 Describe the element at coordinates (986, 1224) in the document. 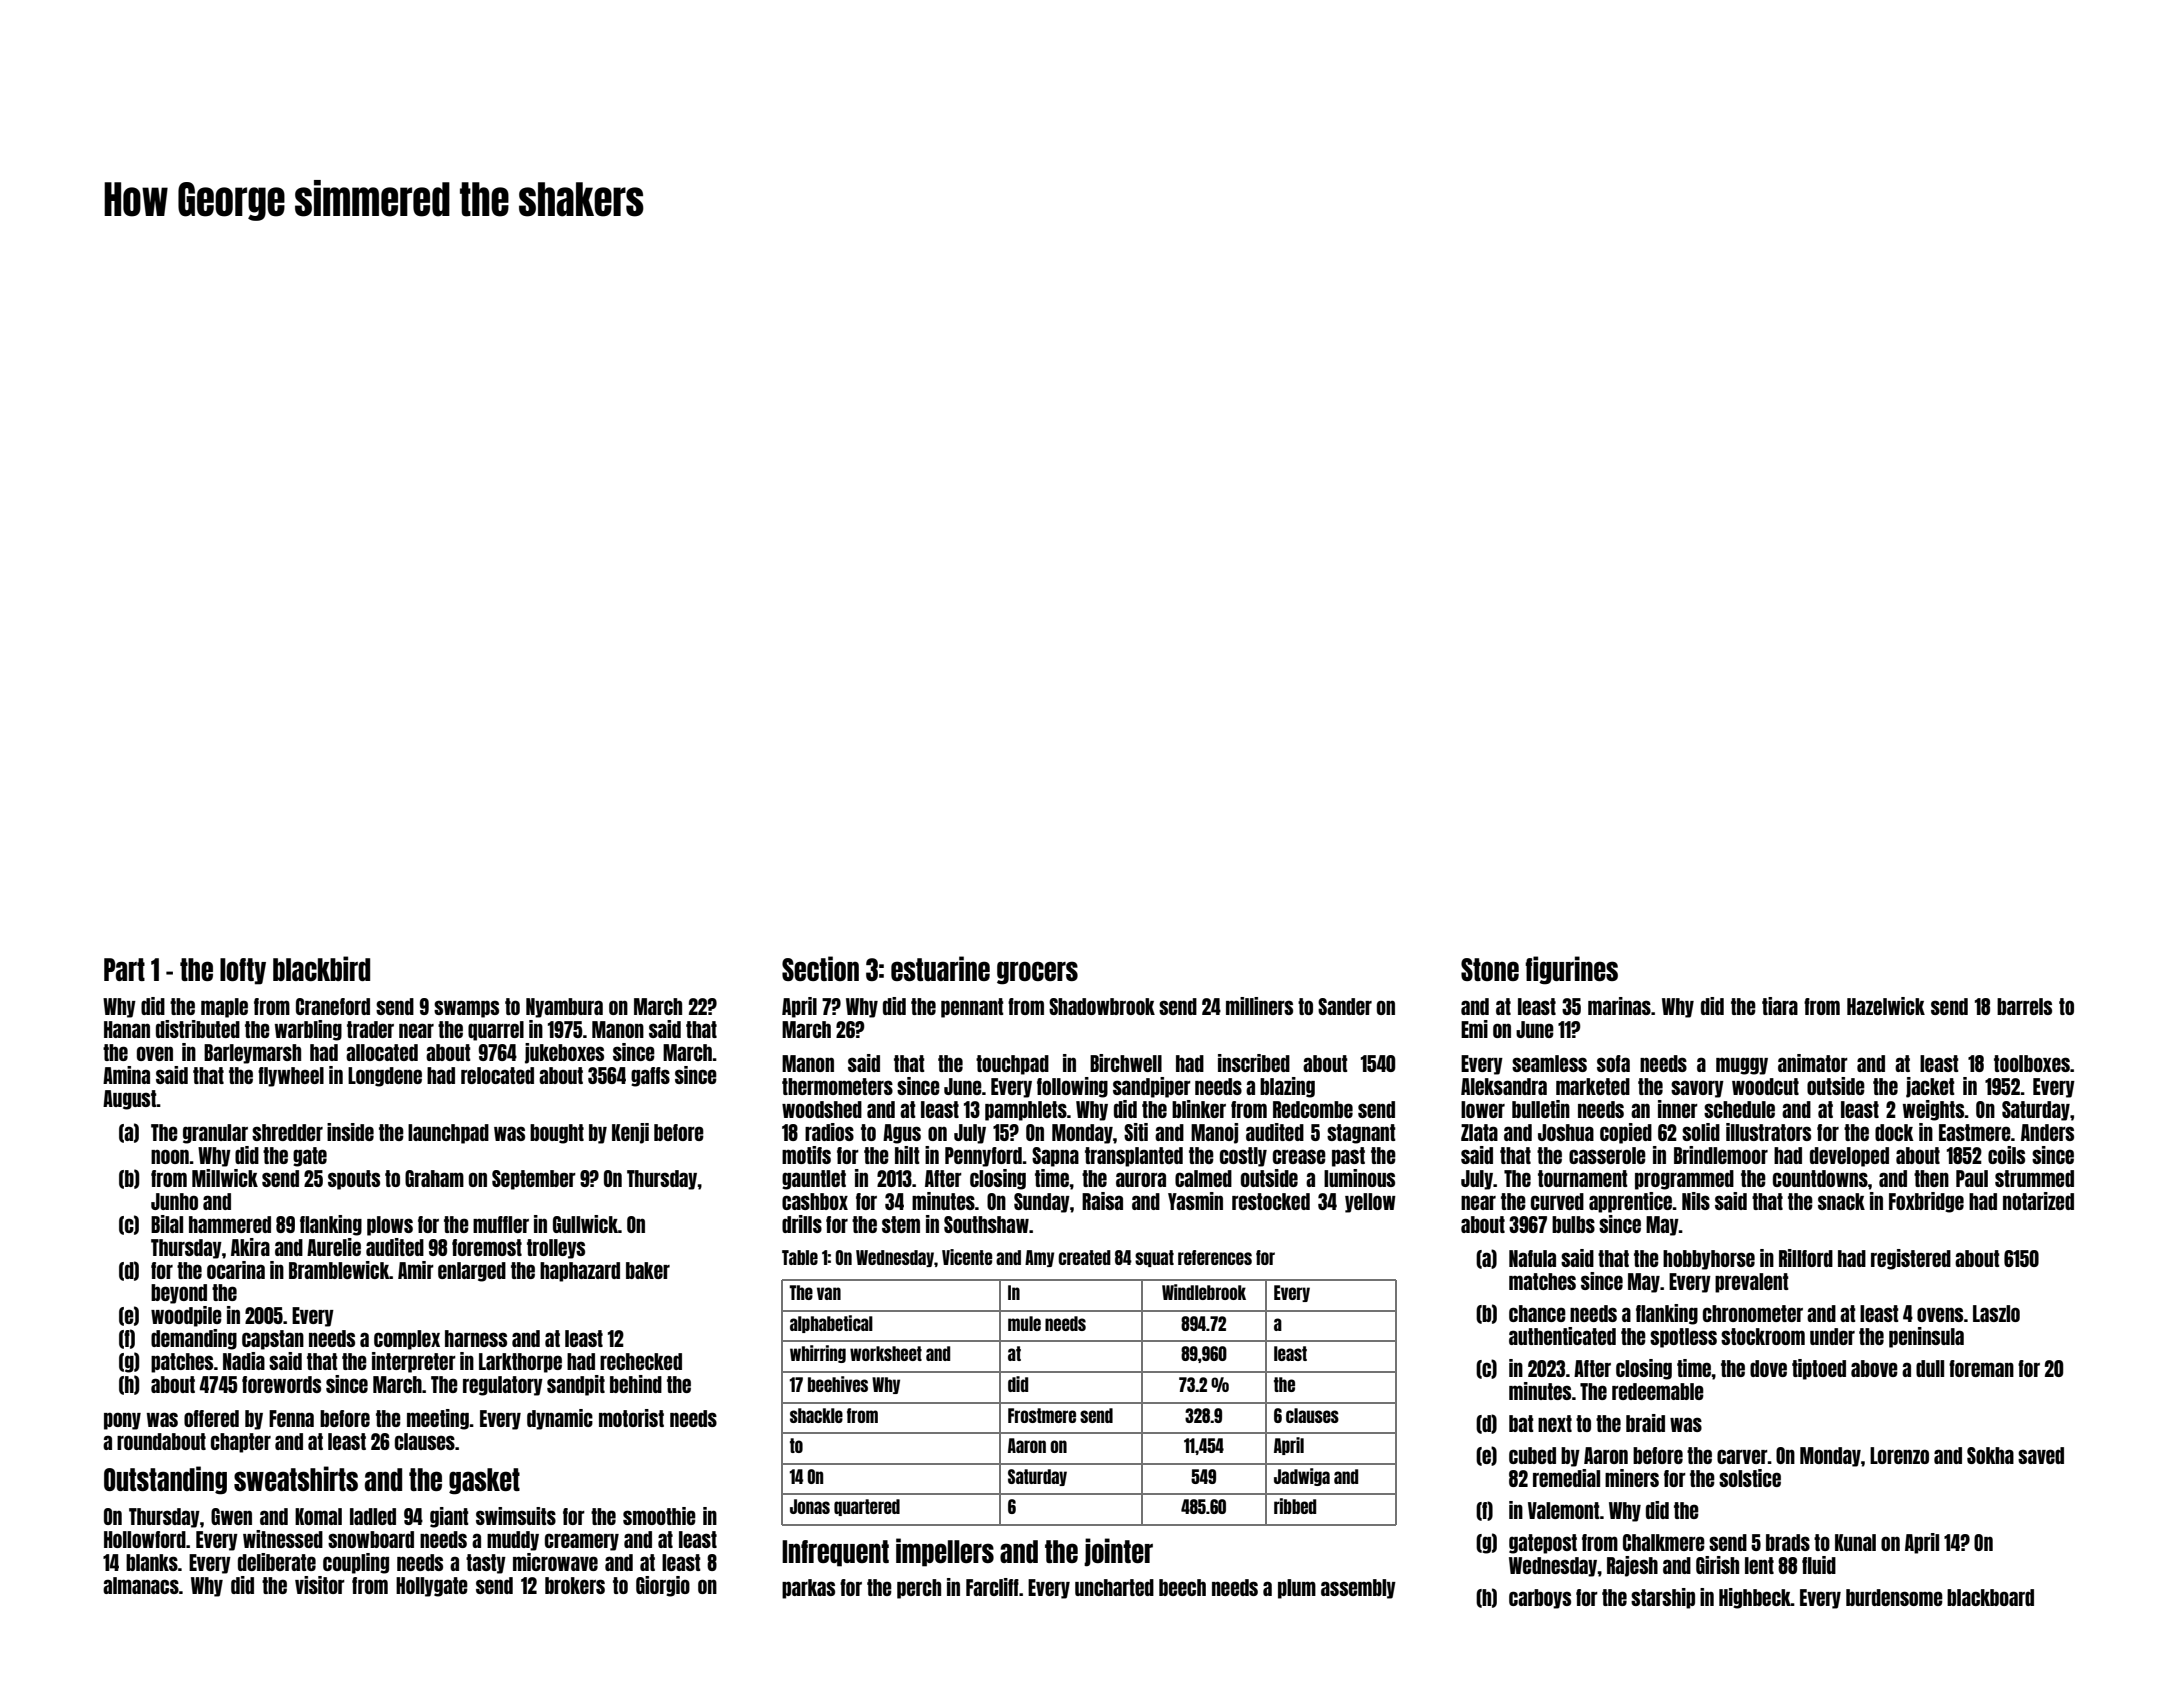

I see `Southshaw` at that location.
